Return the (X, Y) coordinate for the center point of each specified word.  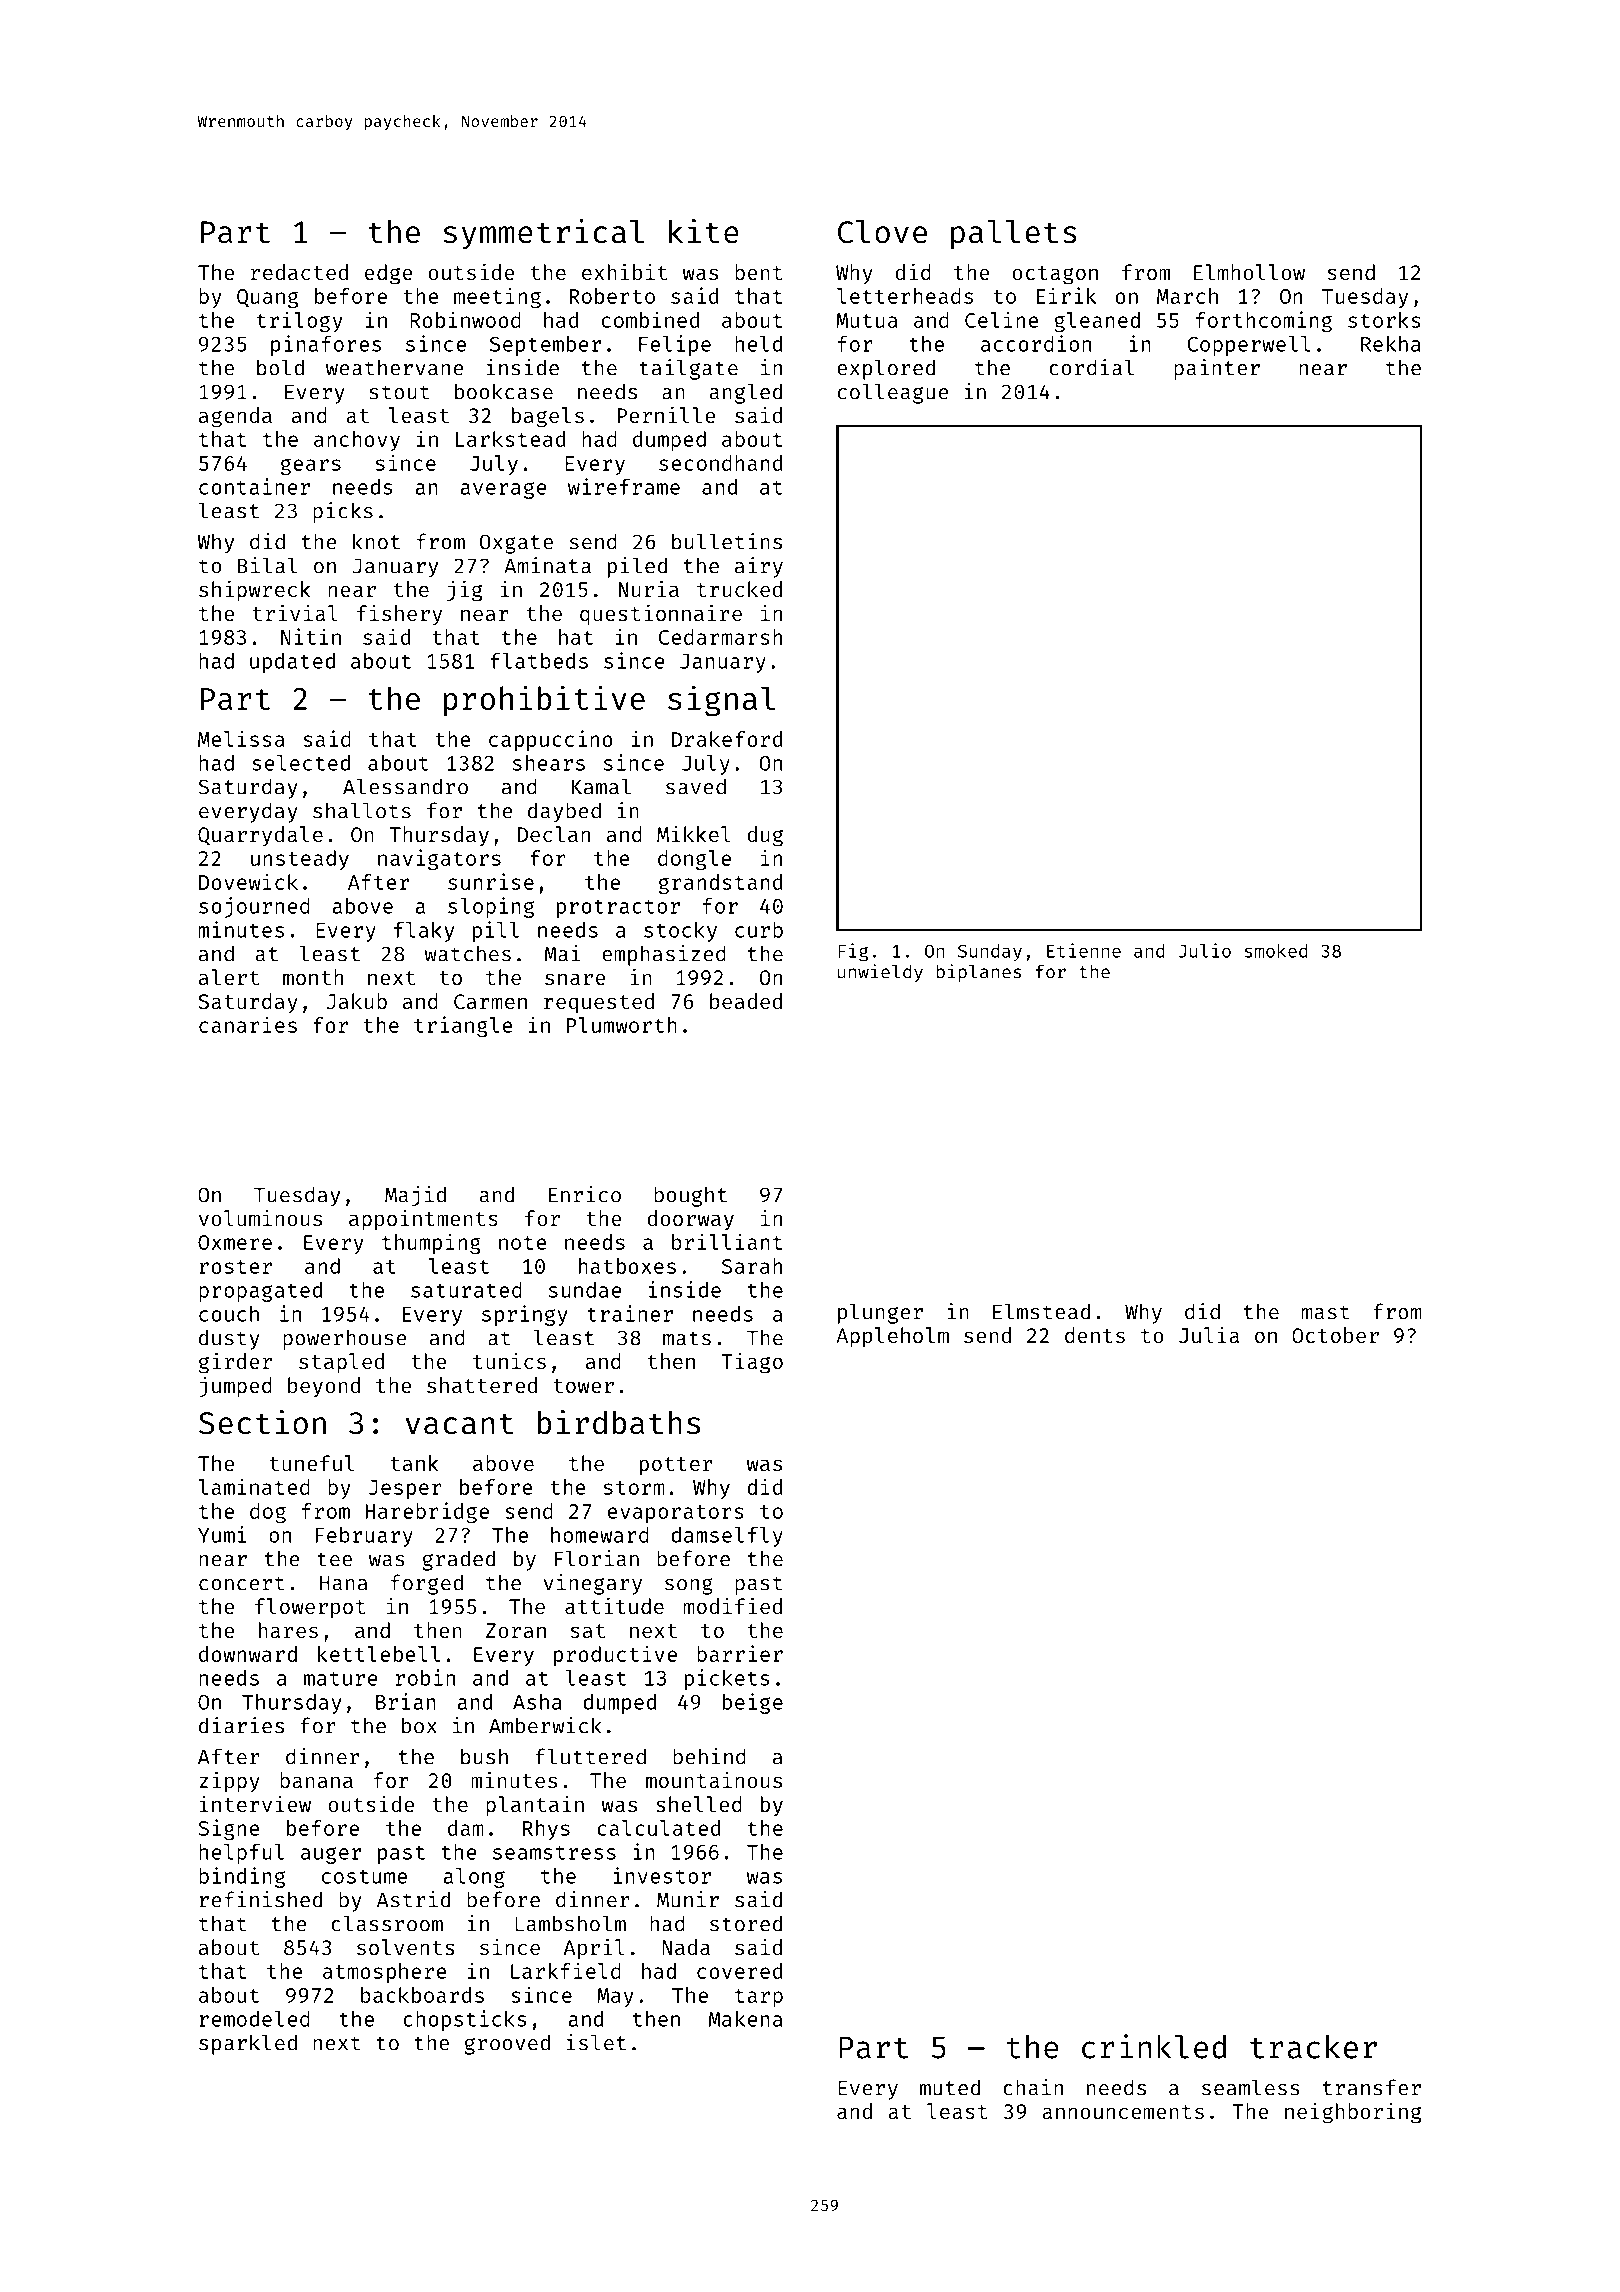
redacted (299, 272)
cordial (1091, 367)
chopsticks (465, 2020)
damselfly (727, 1537)
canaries (248, 1024)
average (503, 490)
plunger (880, 1313)
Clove (882, 232)
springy (525, 1315)
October (1335, 1335)
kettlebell (379, 1654)
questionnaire (661, 615)
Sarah (752, 1266)
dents (1095, 1335)
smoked (1275, 951)
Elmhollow (1249, 272)
